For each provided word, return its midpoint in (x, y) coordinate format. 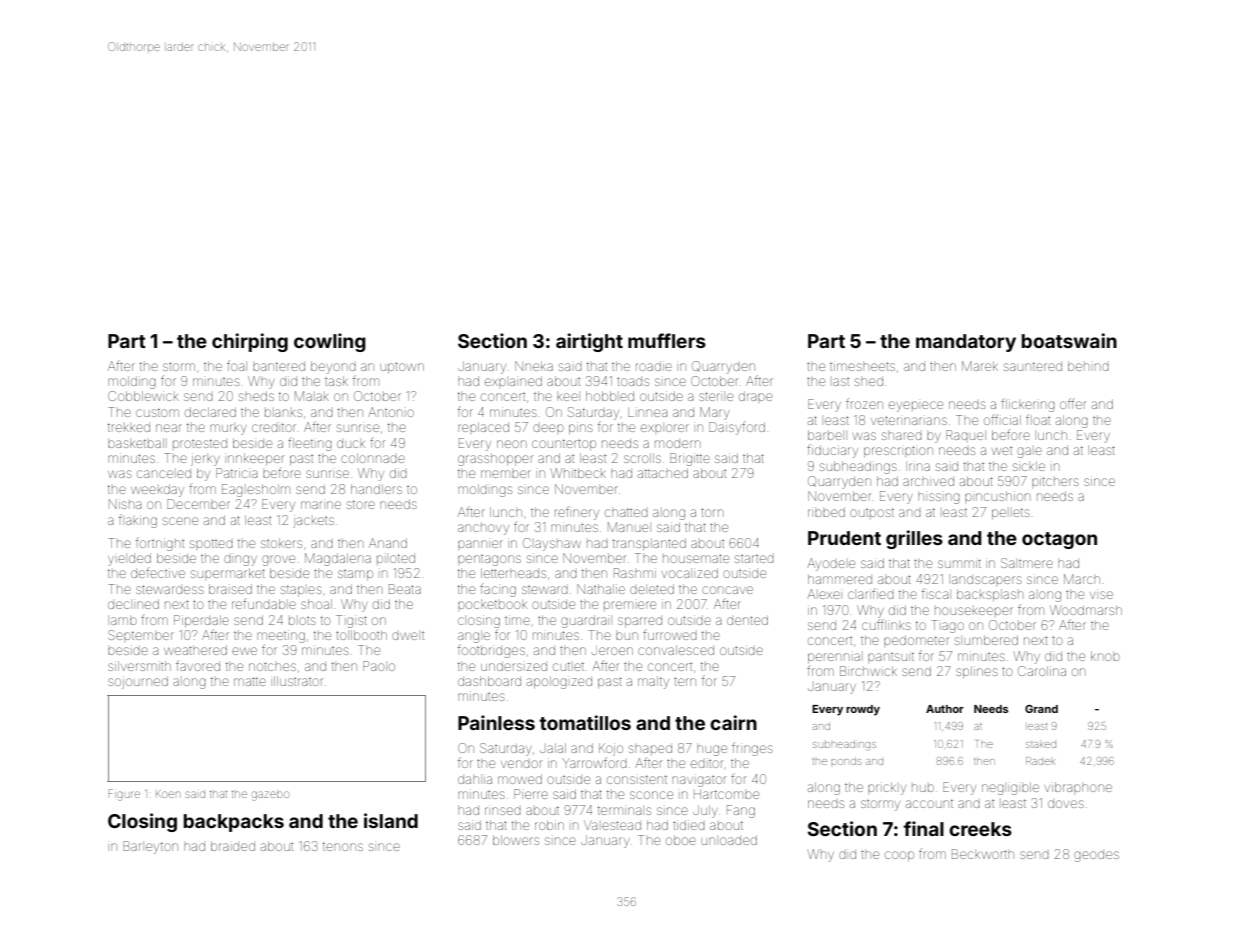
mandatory (966, 343)
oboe (681, 840)
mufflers (667, 340)
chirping (250, 342)
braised (230, 589)
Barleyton (150, 847)
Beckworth (983, 854)
